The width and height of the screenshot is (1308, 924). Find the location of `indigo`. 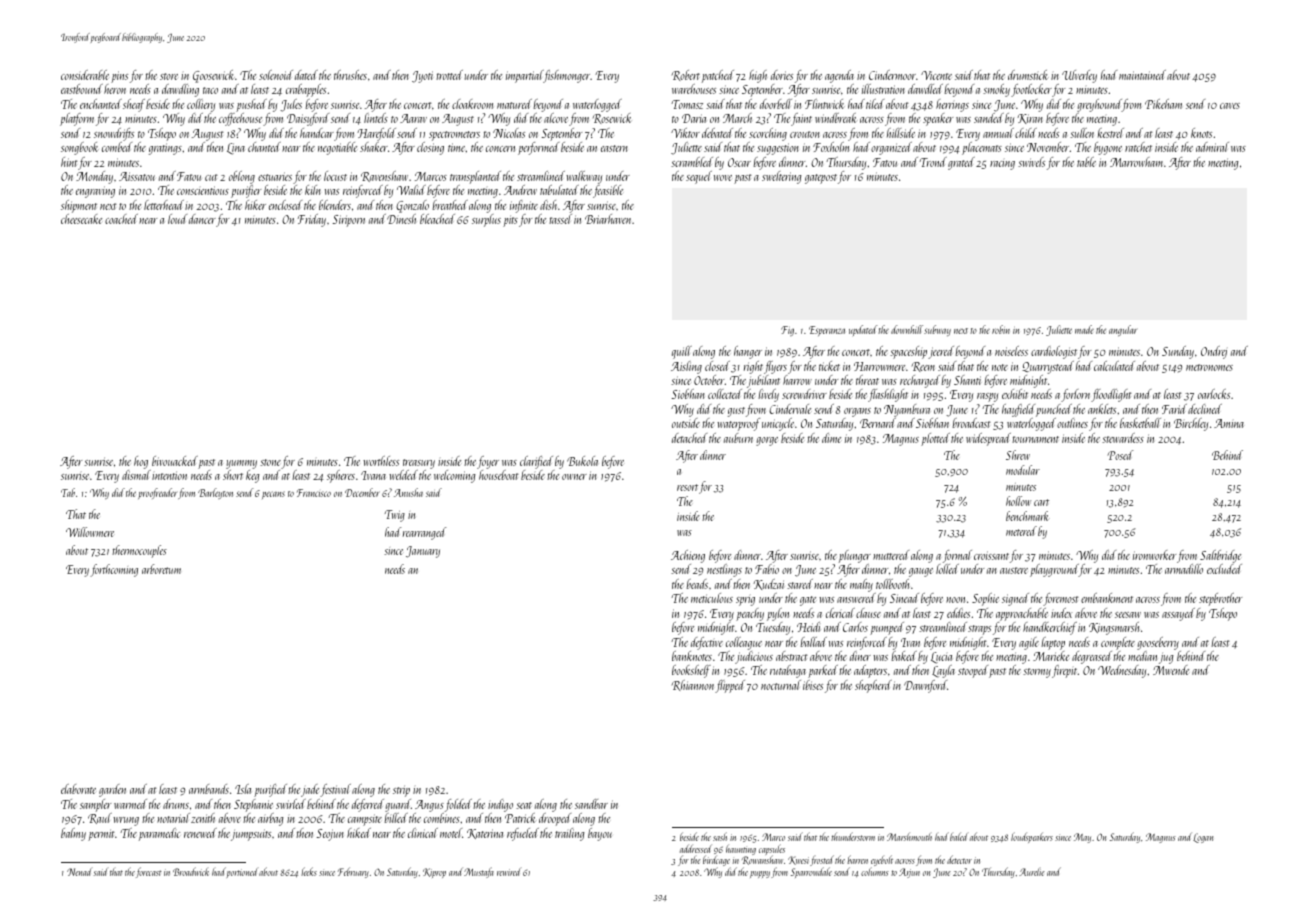

indigo is located at coordinates (500, 805).
